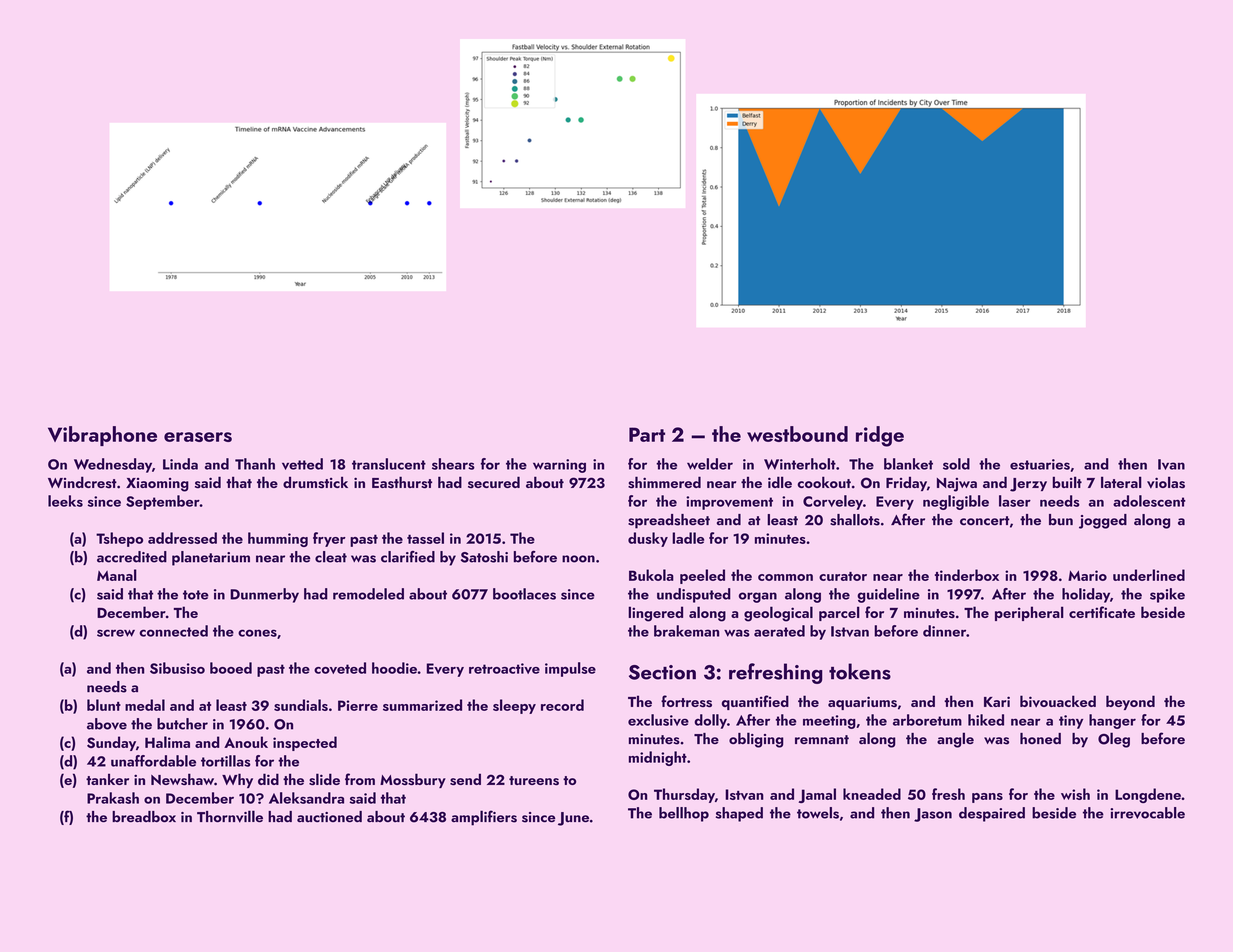 The width and height of the screenshot is (1233, 952). What do you see at coordinates (102, 436) in the screenshot?
I see `Vibraphone` at bounding box center [102, 436].
